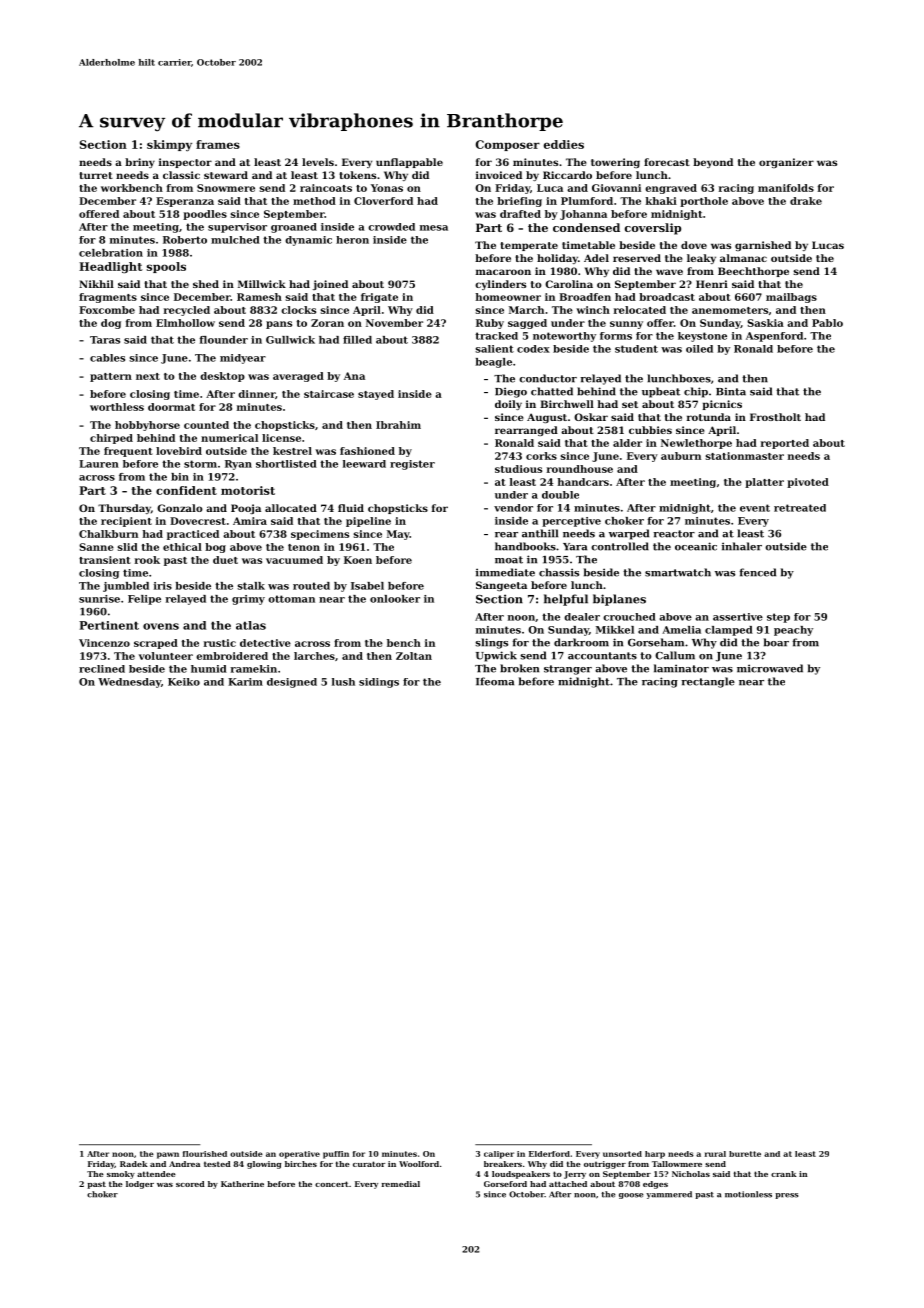 The height and width of the screenshot is (1308, 924). I want to click on rectangle, so click(708, 682).
